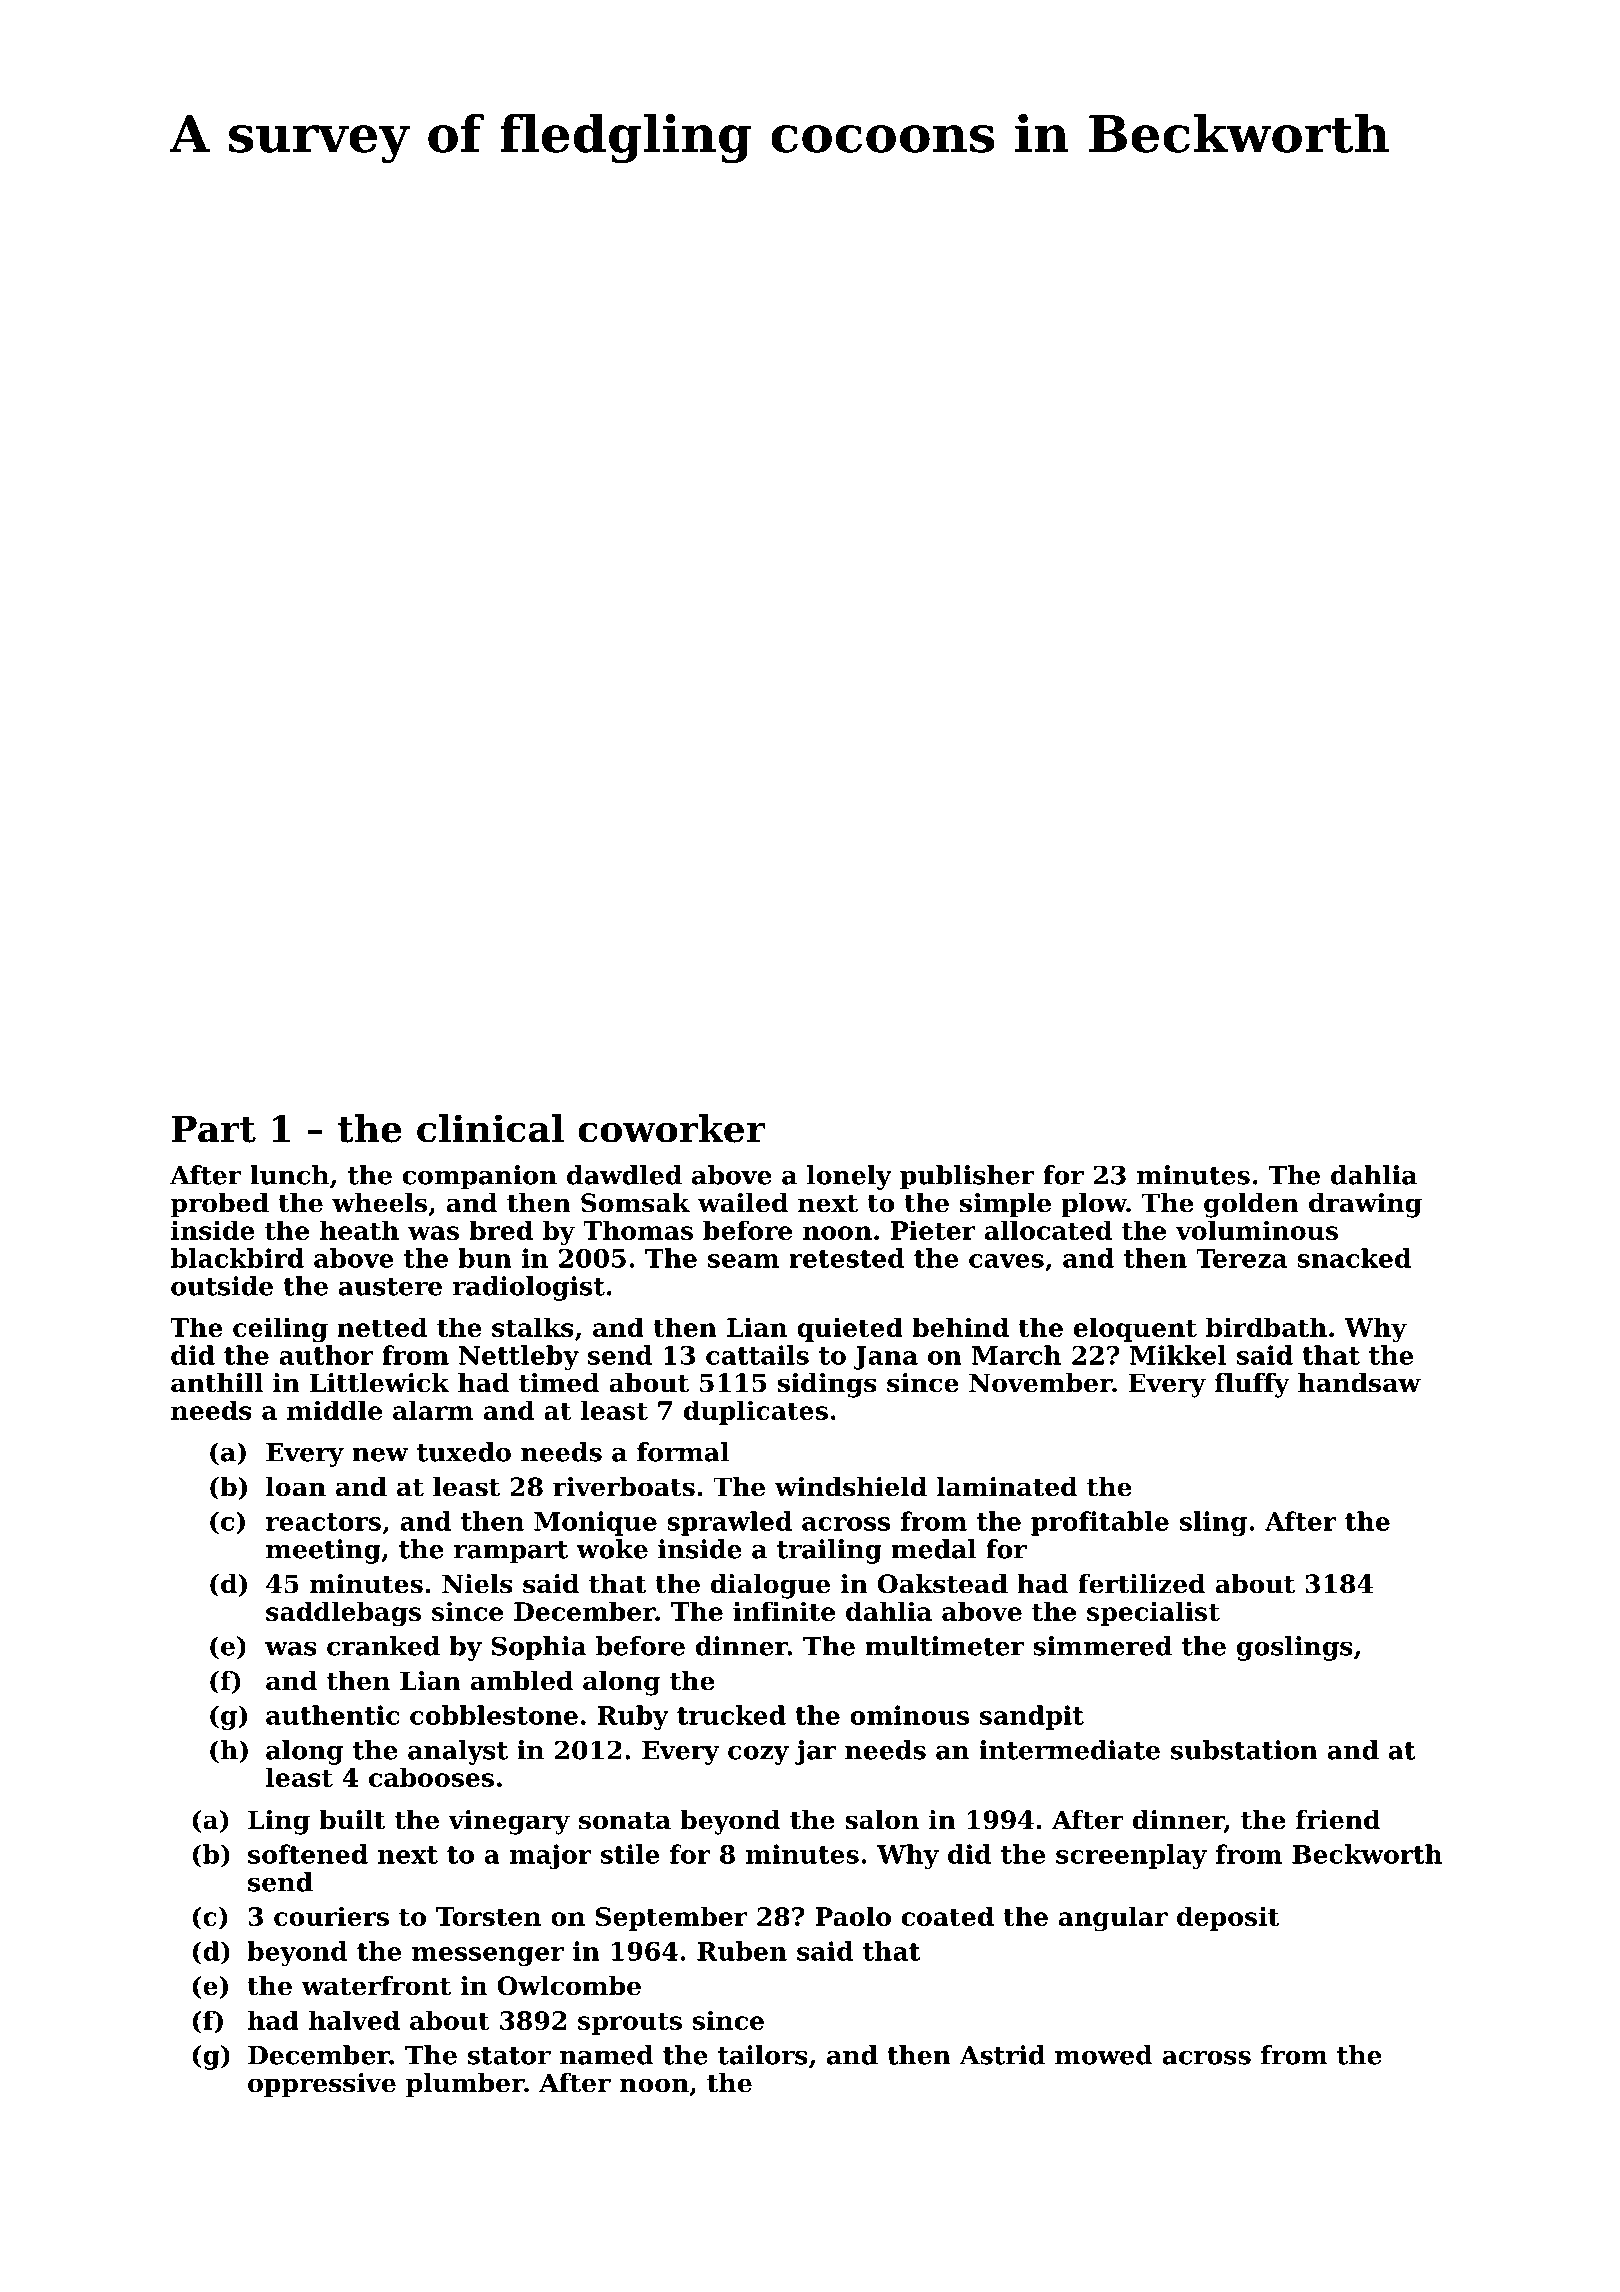 The image size is (1620, 2292). What do you see at coordinates (595, 1523) in the screenshot?
I see `Monique` at bounding box center [595, 1523].
